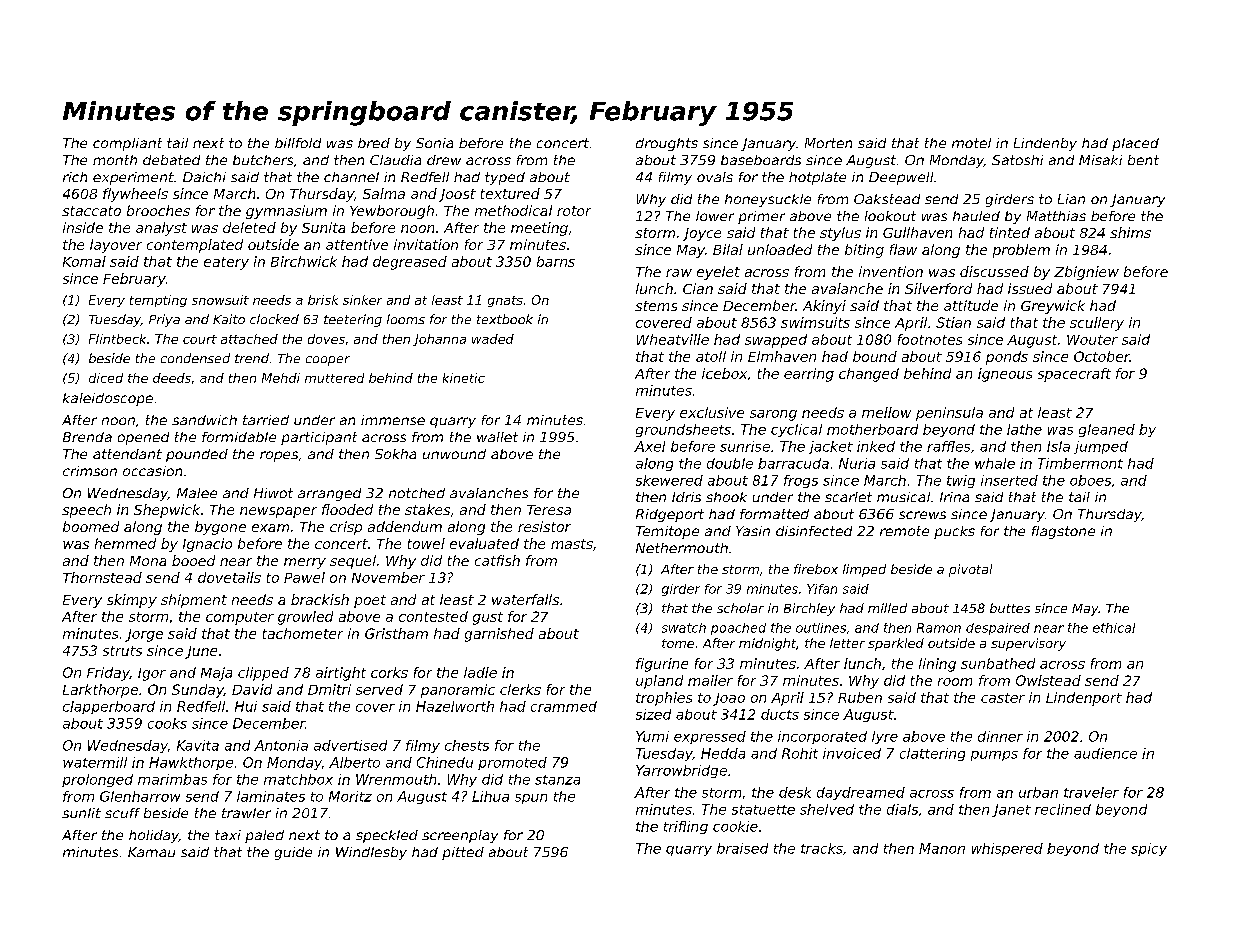 Image resolution: width=1233 pixels, height=952 pixels. Describe the element at coordinates (1003, 698) in the document. I see `caster` at that location.
